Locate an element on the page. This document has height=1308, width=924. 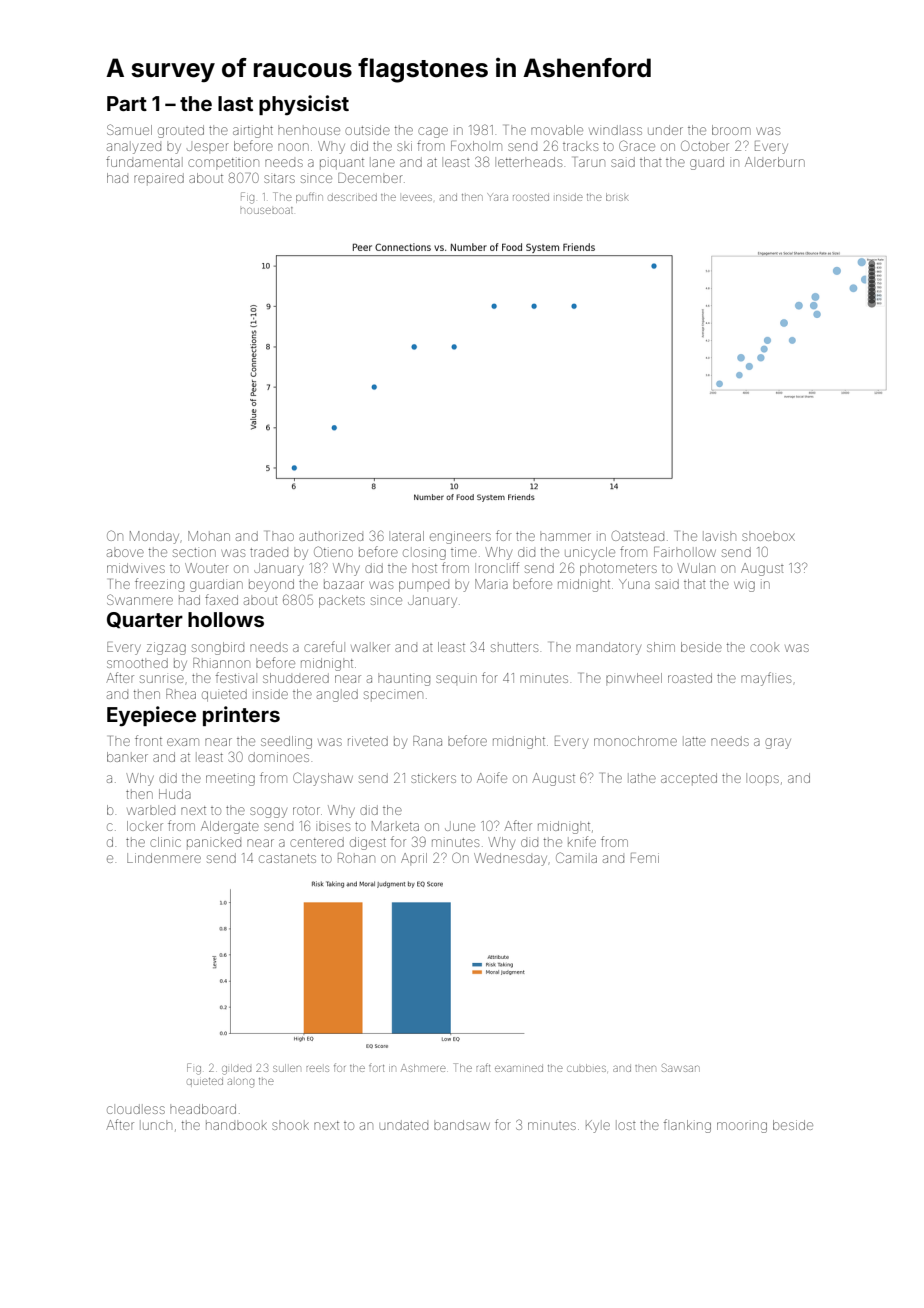
engineers is located at coordinates (460, 537).
